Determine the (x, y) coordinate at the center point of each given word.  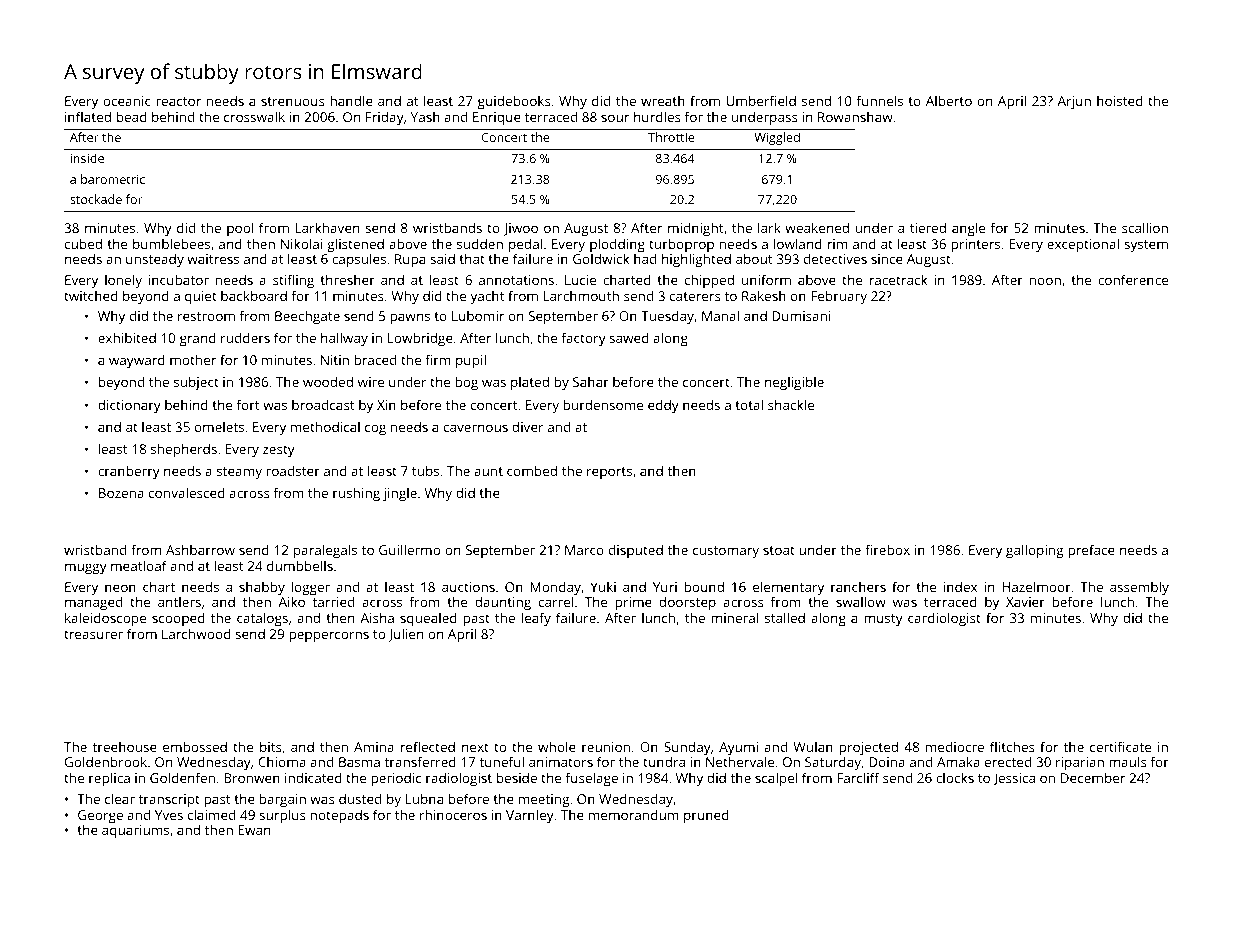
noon (1045, 281)
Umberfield (761, 100)
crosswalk (254, 116)
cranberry (129, 472)
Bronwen (252, 778)
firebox (887, 549)
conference (1133, 279)
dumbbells (300, 565)
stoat (779, 550)
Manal (720, 315)
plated (530, 383)
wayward (137, 362)
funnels (880, 100)
